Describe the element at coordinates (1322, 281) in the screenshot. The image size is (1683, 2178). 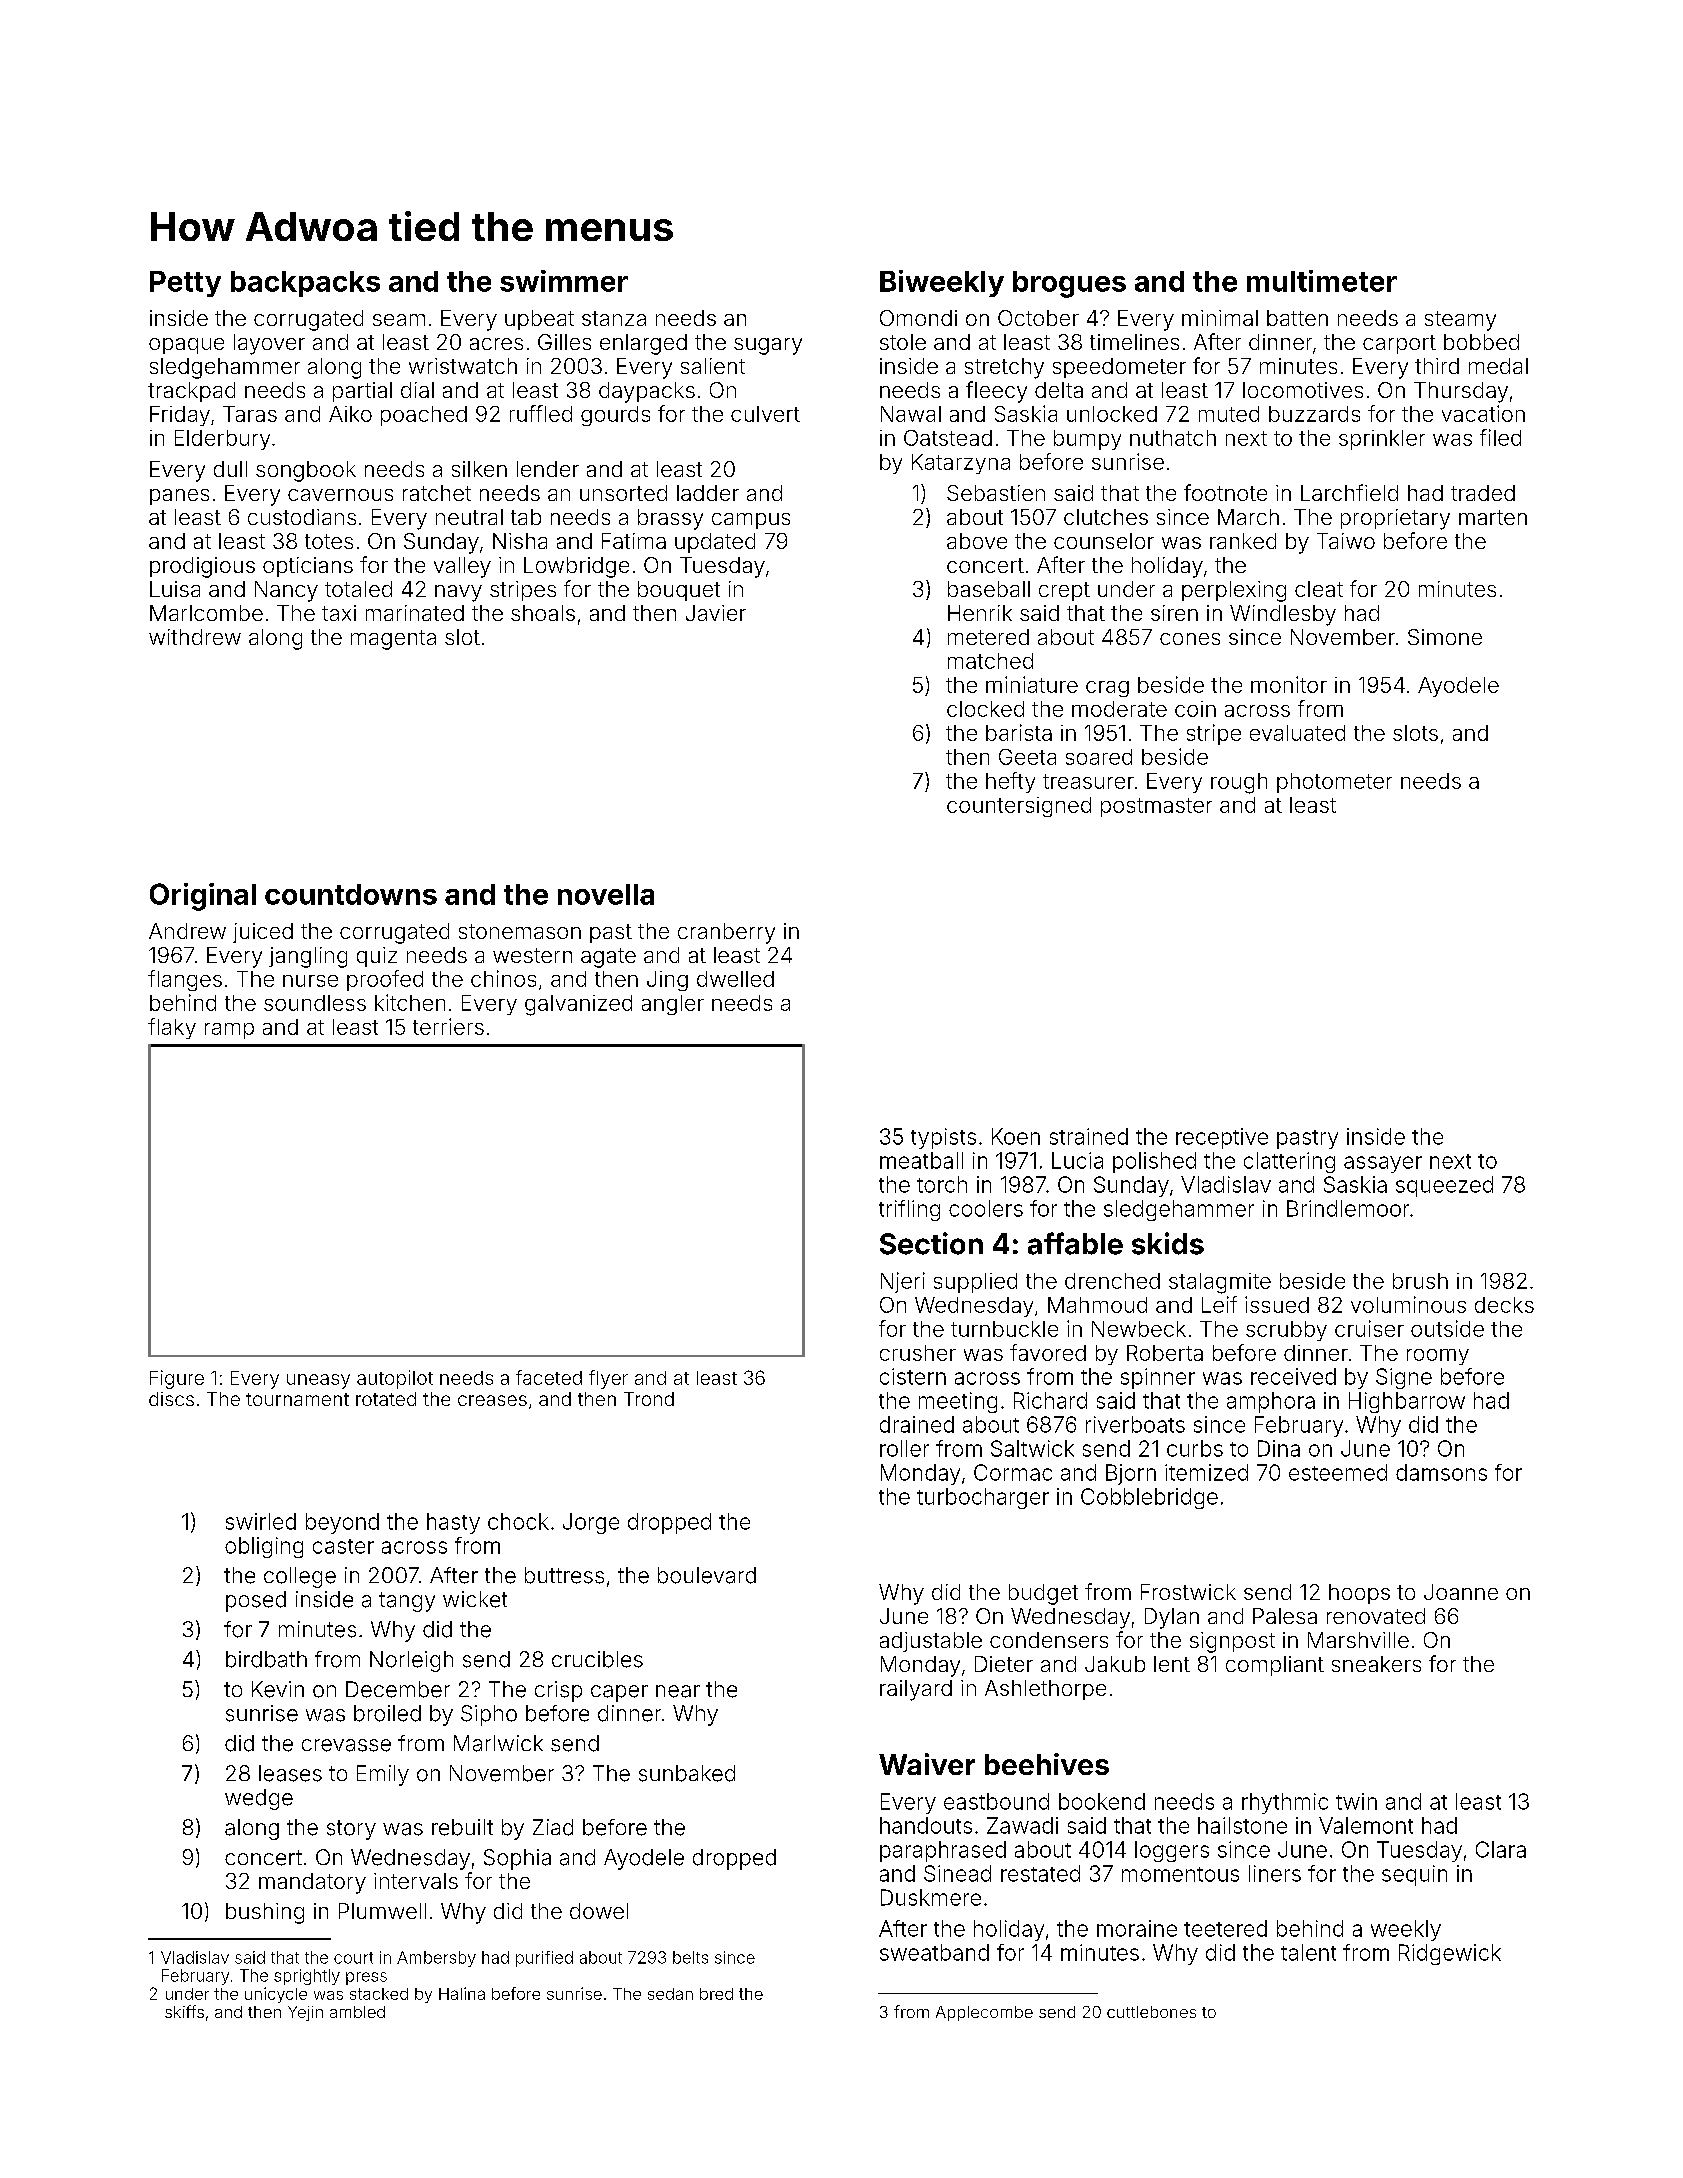
I see `multimeter` at that location.
